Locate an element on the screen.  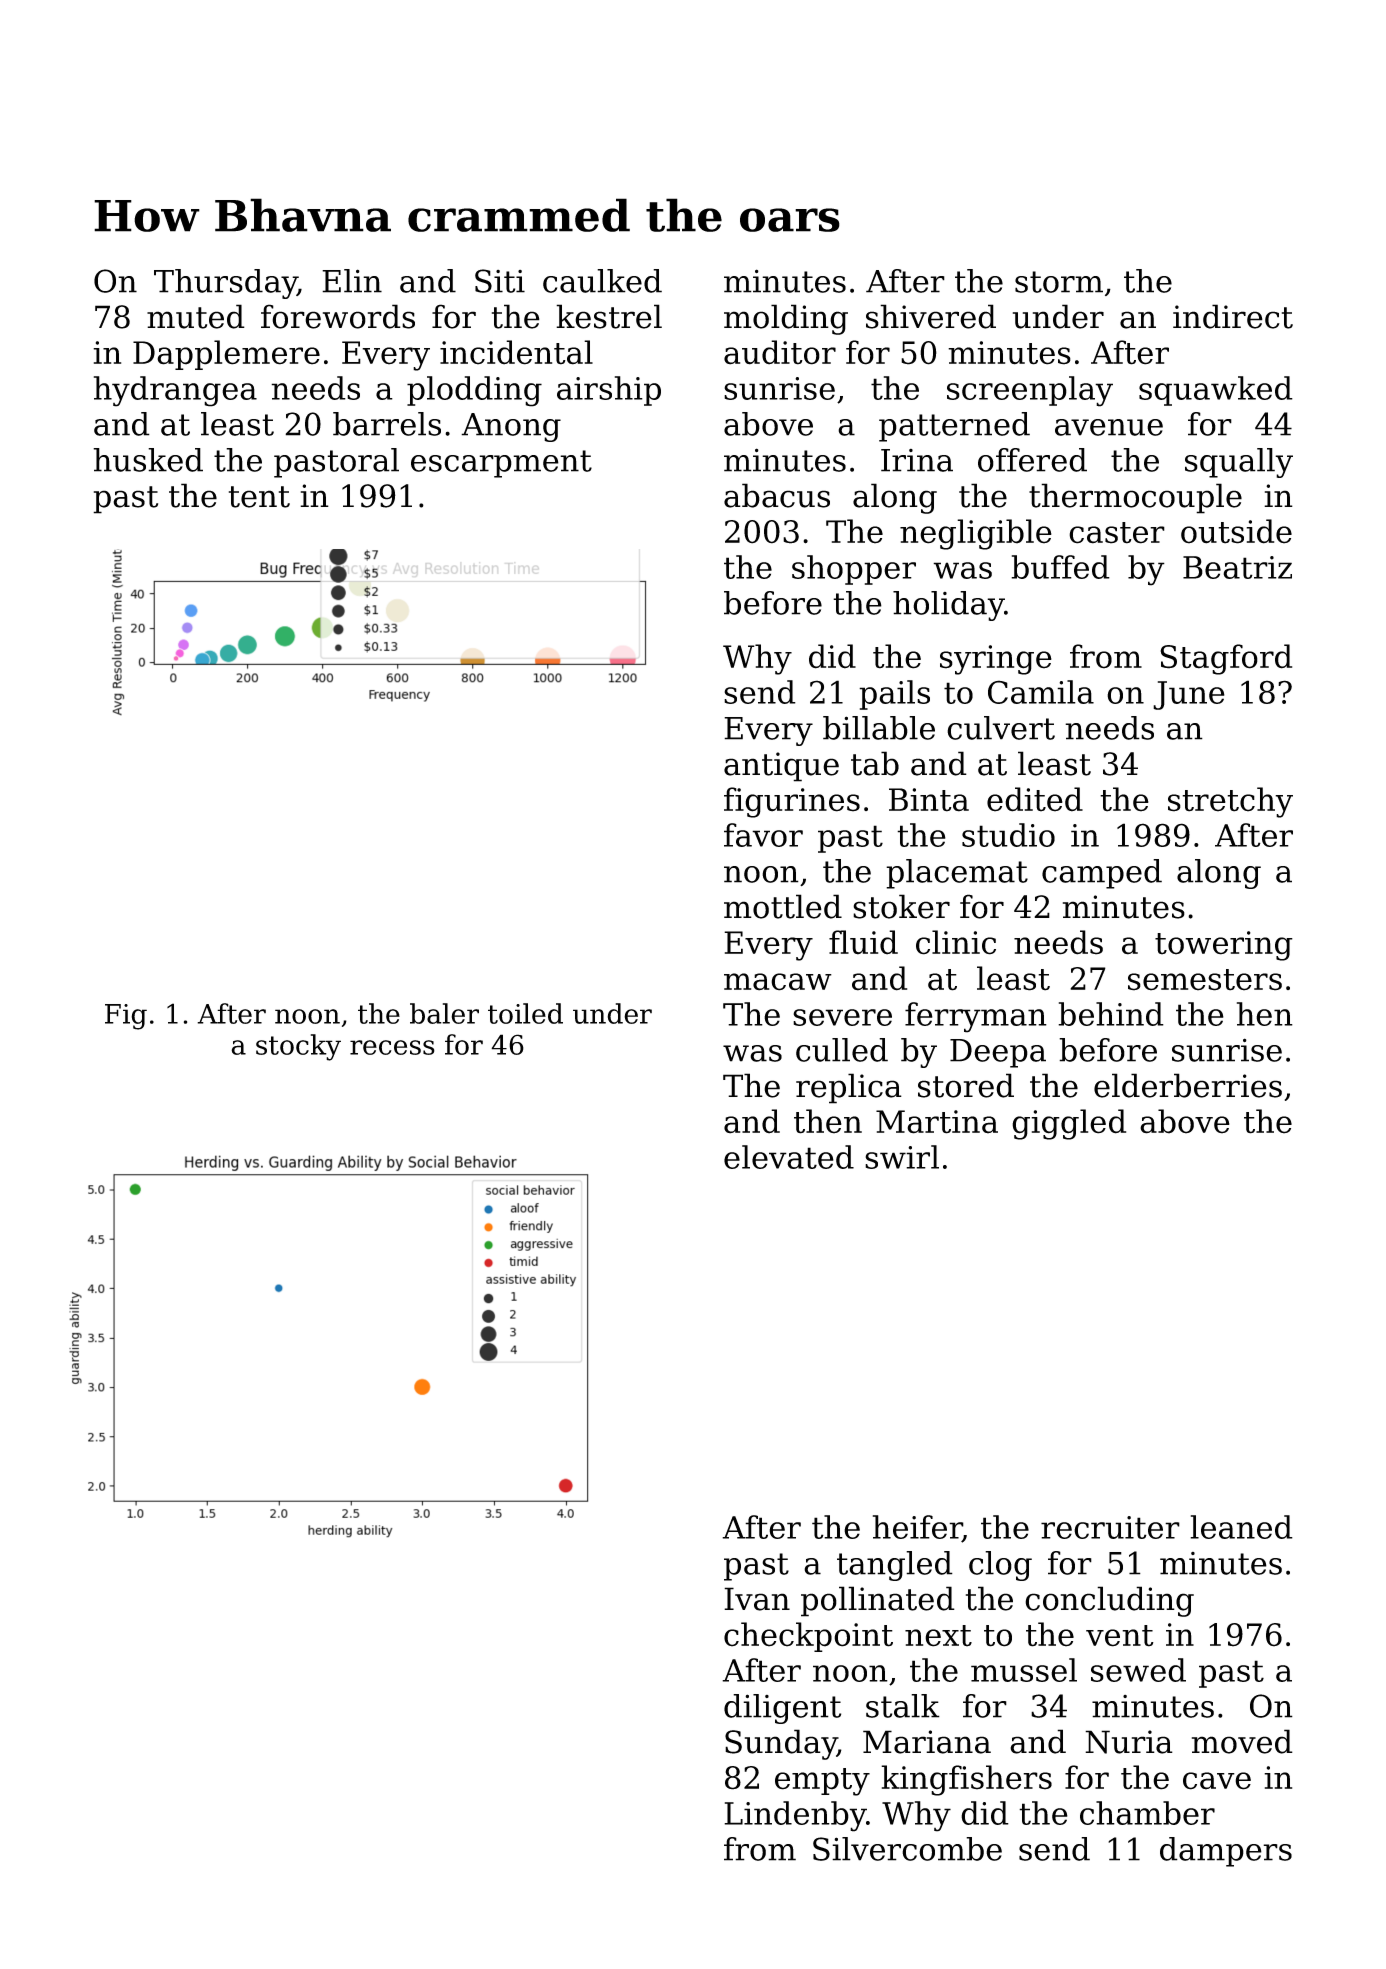
favor is located at coordinates (763, 835).
